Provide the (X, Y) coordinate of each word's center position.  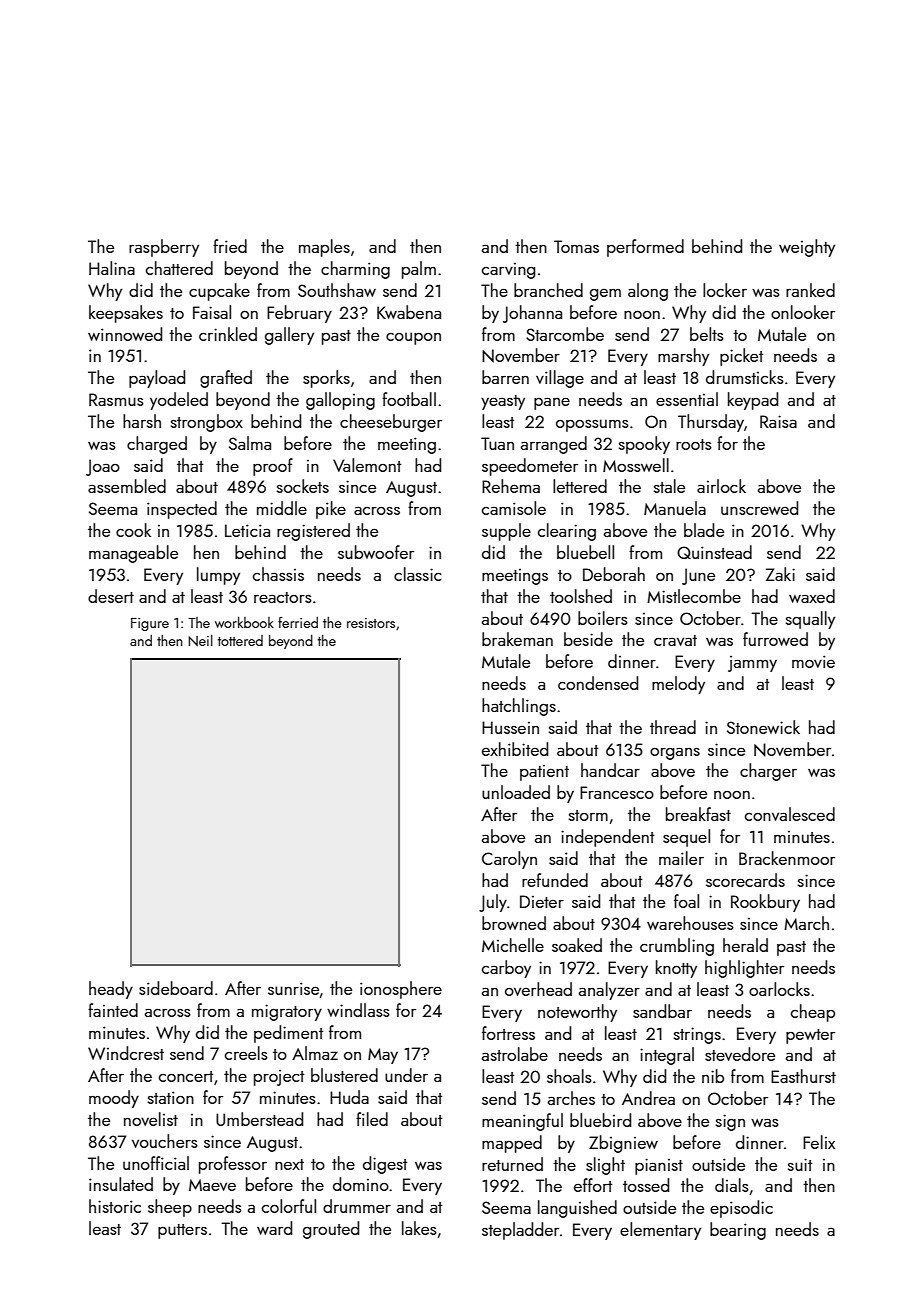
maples (324, 248)
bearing (738, 1231)
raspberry (164, 248)
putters (182, 1231)
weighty (807, 248)
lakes (419, 1228)
